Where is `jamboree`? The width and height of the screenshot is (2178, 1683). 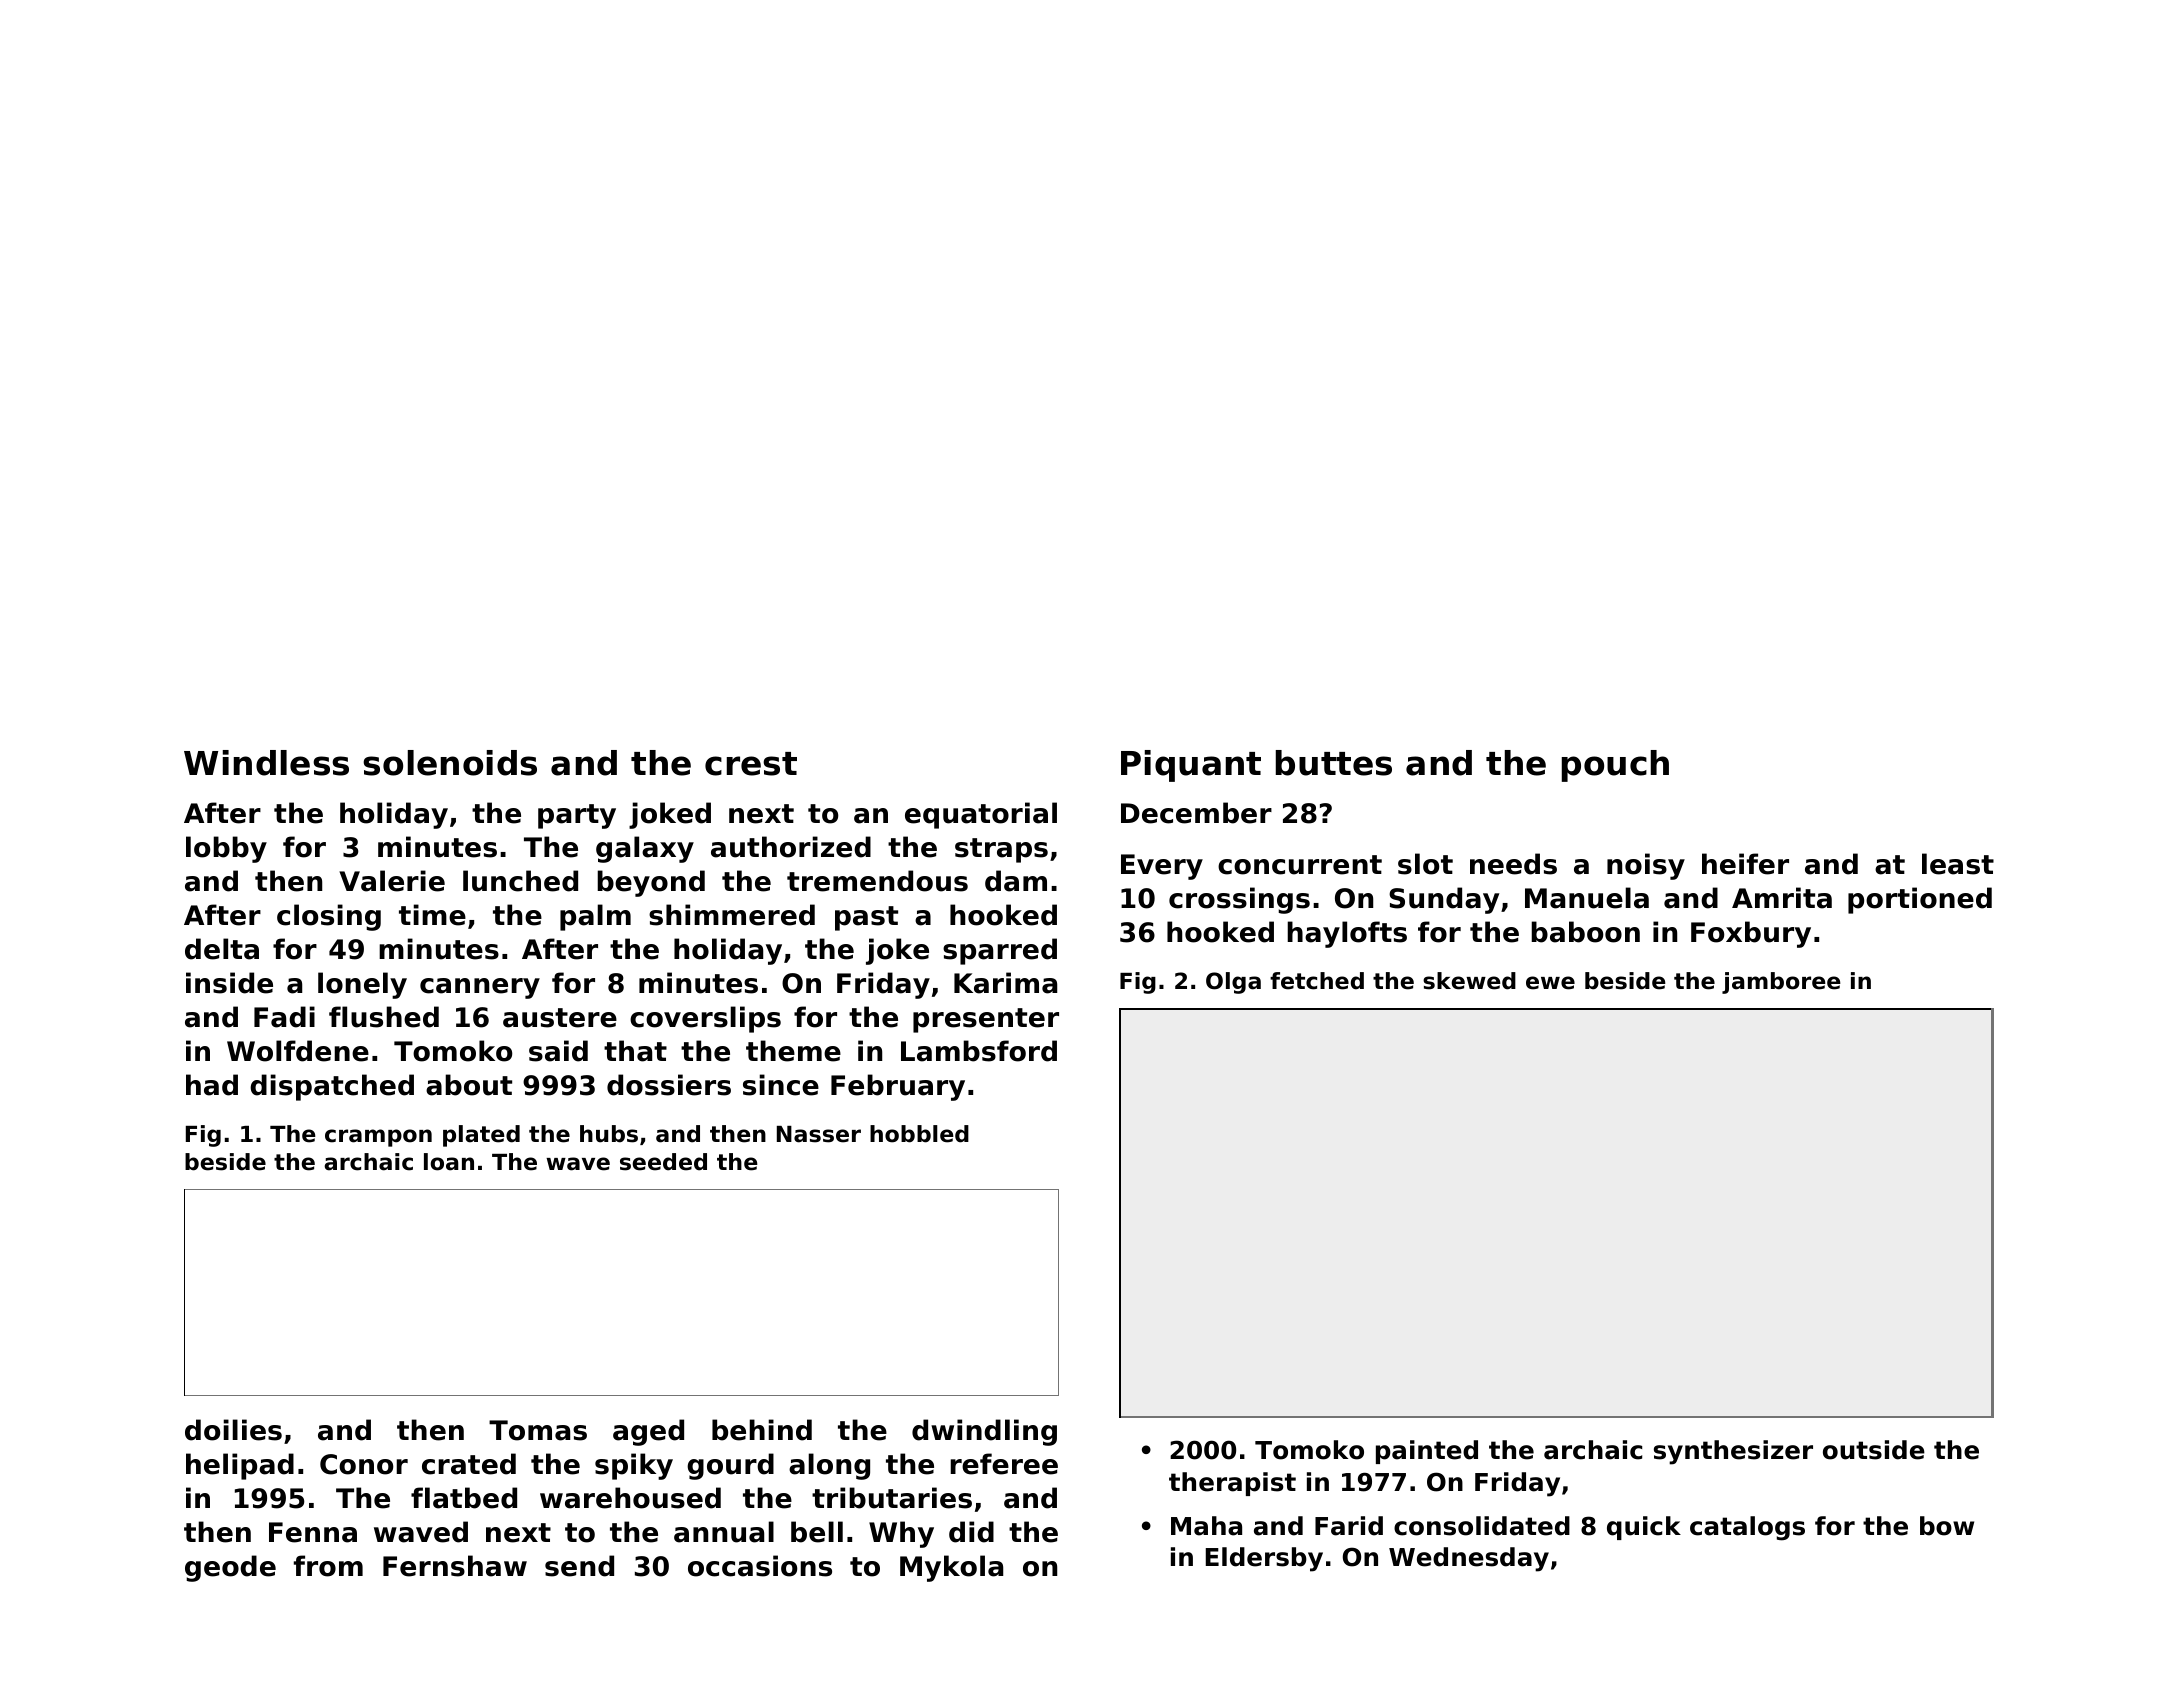 jamboree is located at coordinates (1781, 983).
